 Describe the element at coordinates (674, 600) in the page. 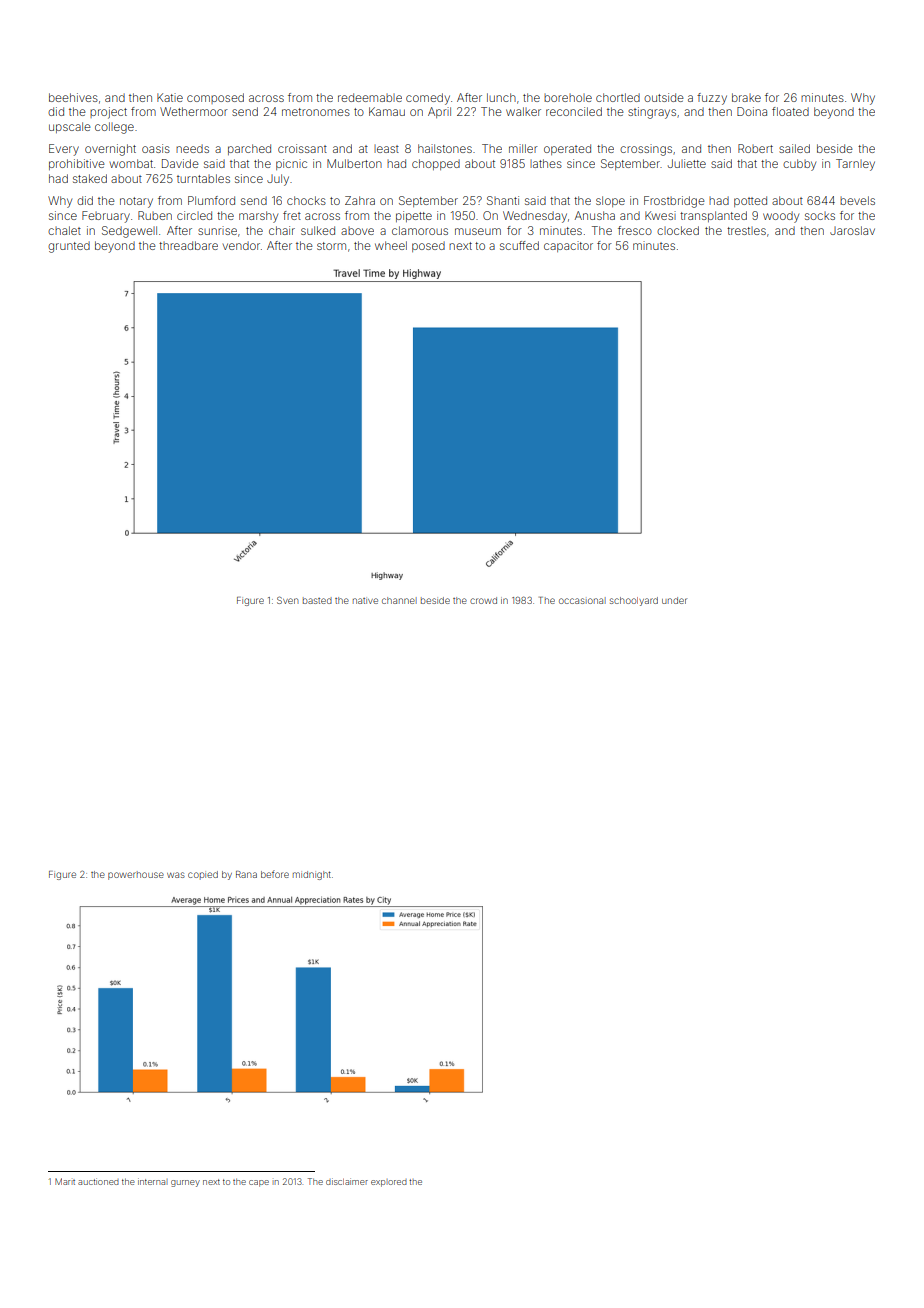

I see `under` at that location.
